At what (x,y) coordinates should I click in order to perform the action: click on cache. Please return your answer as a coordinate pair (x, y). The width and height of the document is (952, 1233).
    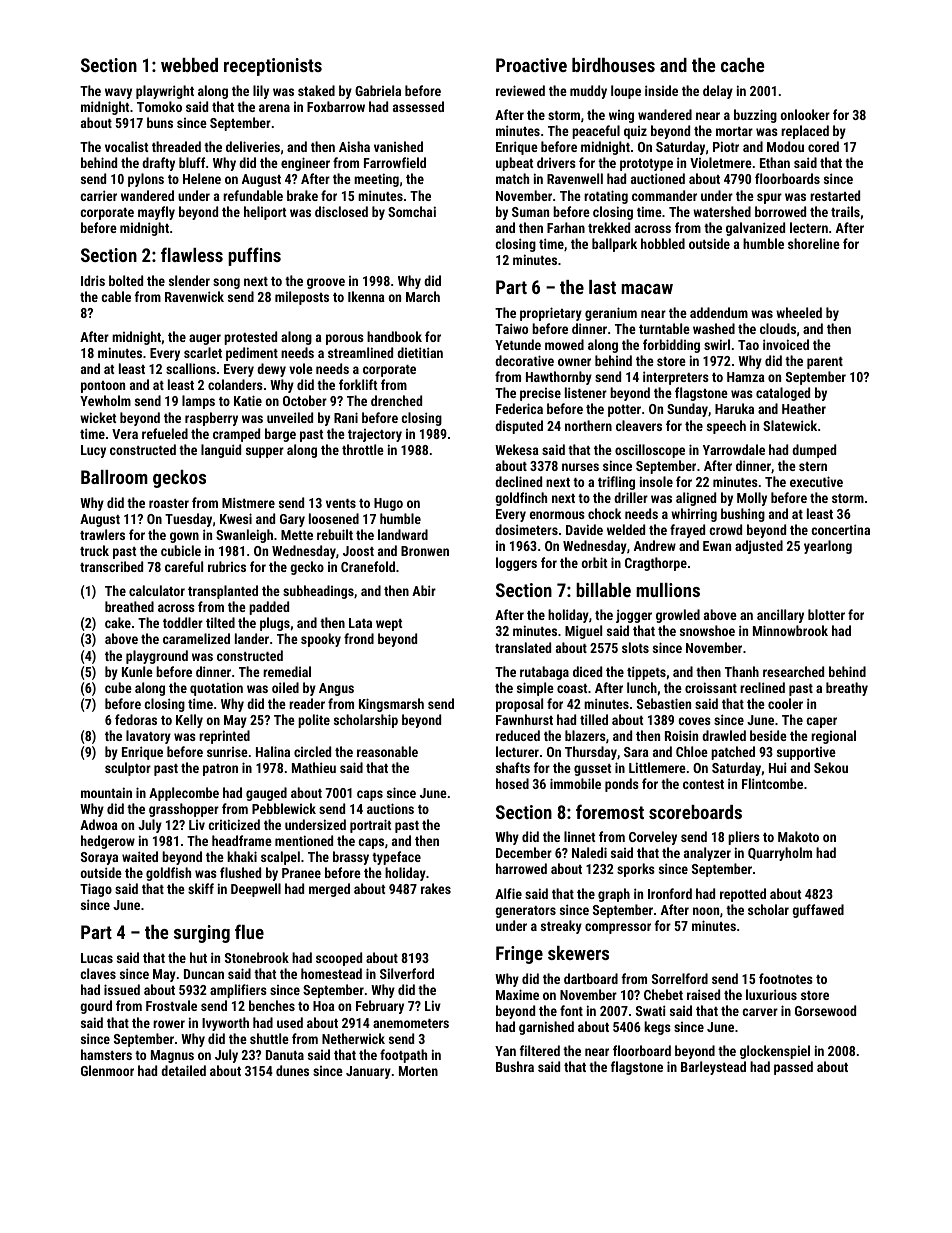
    Looking at the image, I should click on (742, 65).
